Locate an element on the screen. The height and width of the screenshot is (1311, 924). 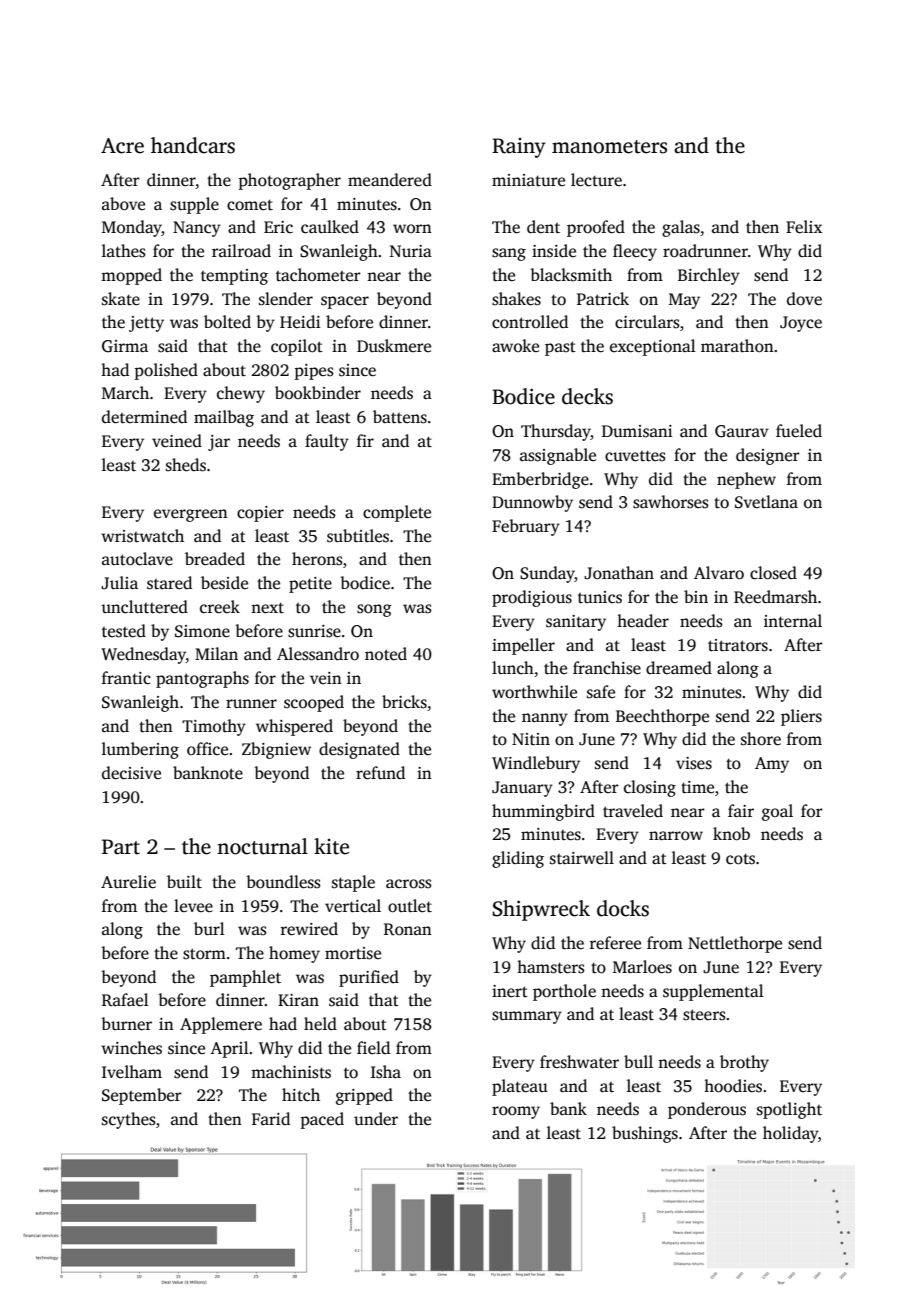
purified is located at coordinates (369, 978).
